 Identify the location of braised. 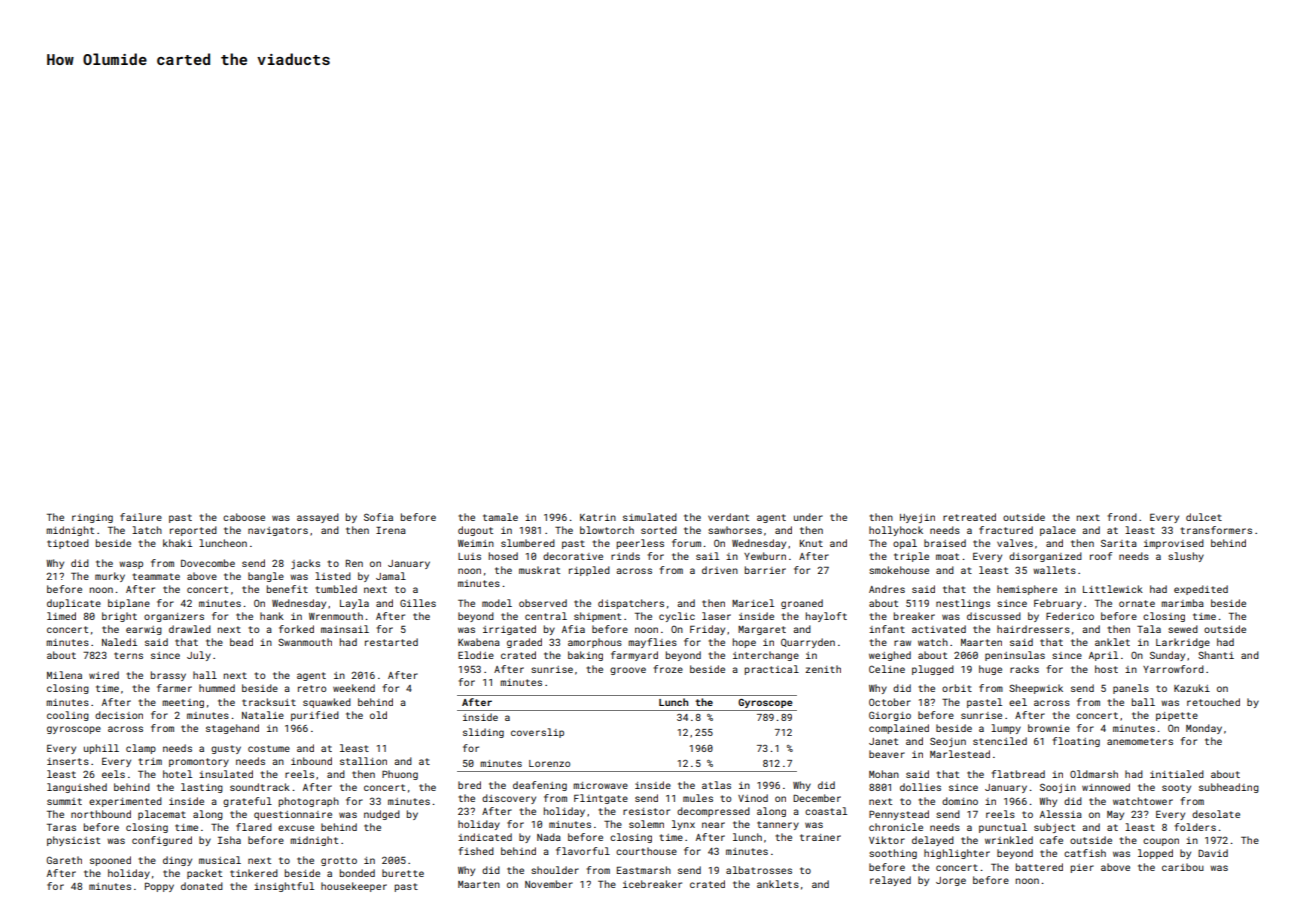
(945, 543).
